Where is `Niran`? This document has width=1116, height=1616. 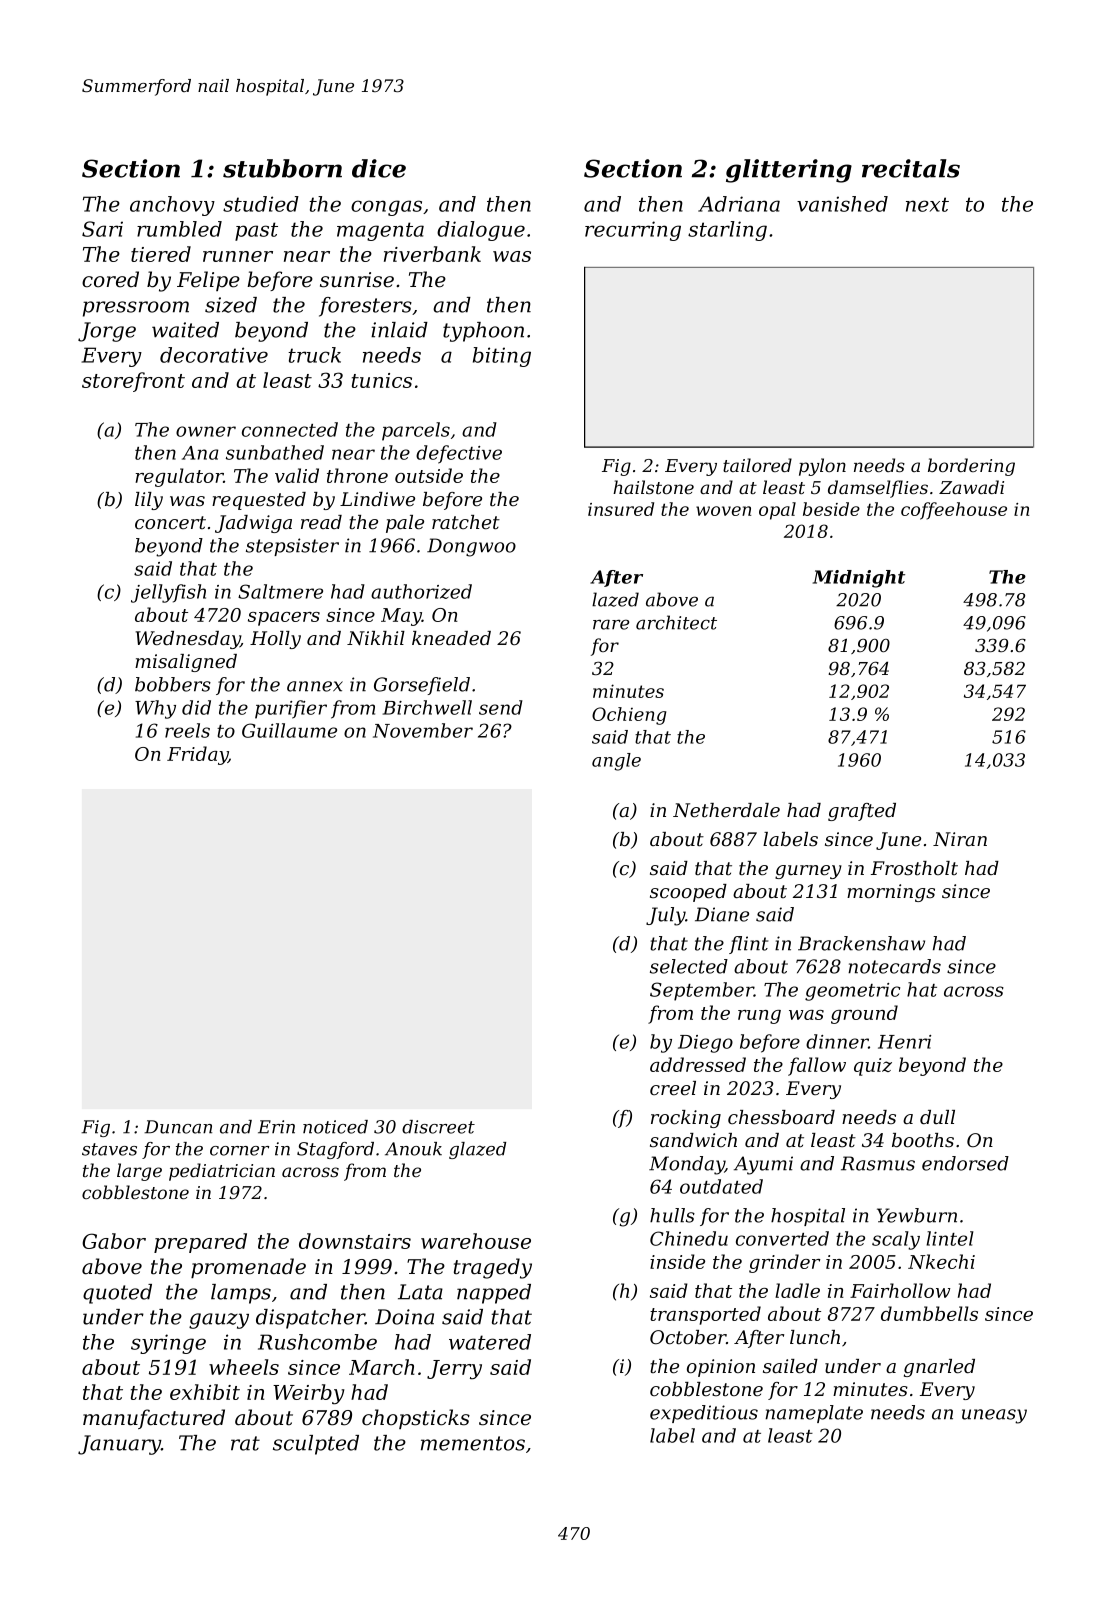 Niran is located at coordinates (960, 839).
